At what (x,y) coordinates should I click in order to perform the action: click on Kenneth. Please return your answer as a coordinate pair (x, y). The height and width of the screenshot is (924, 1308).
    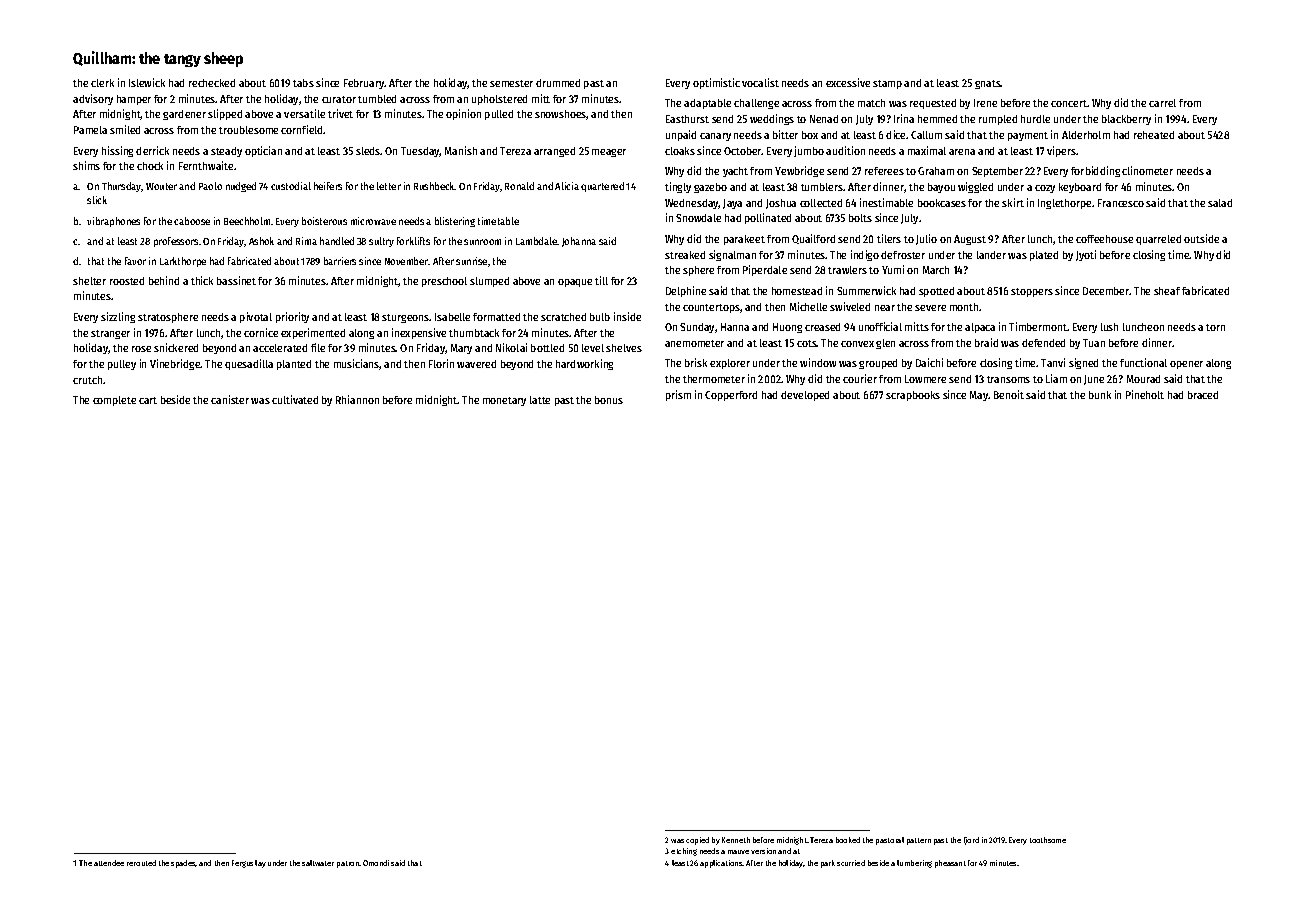
    Looking at the image, I should click on (736, 840).
